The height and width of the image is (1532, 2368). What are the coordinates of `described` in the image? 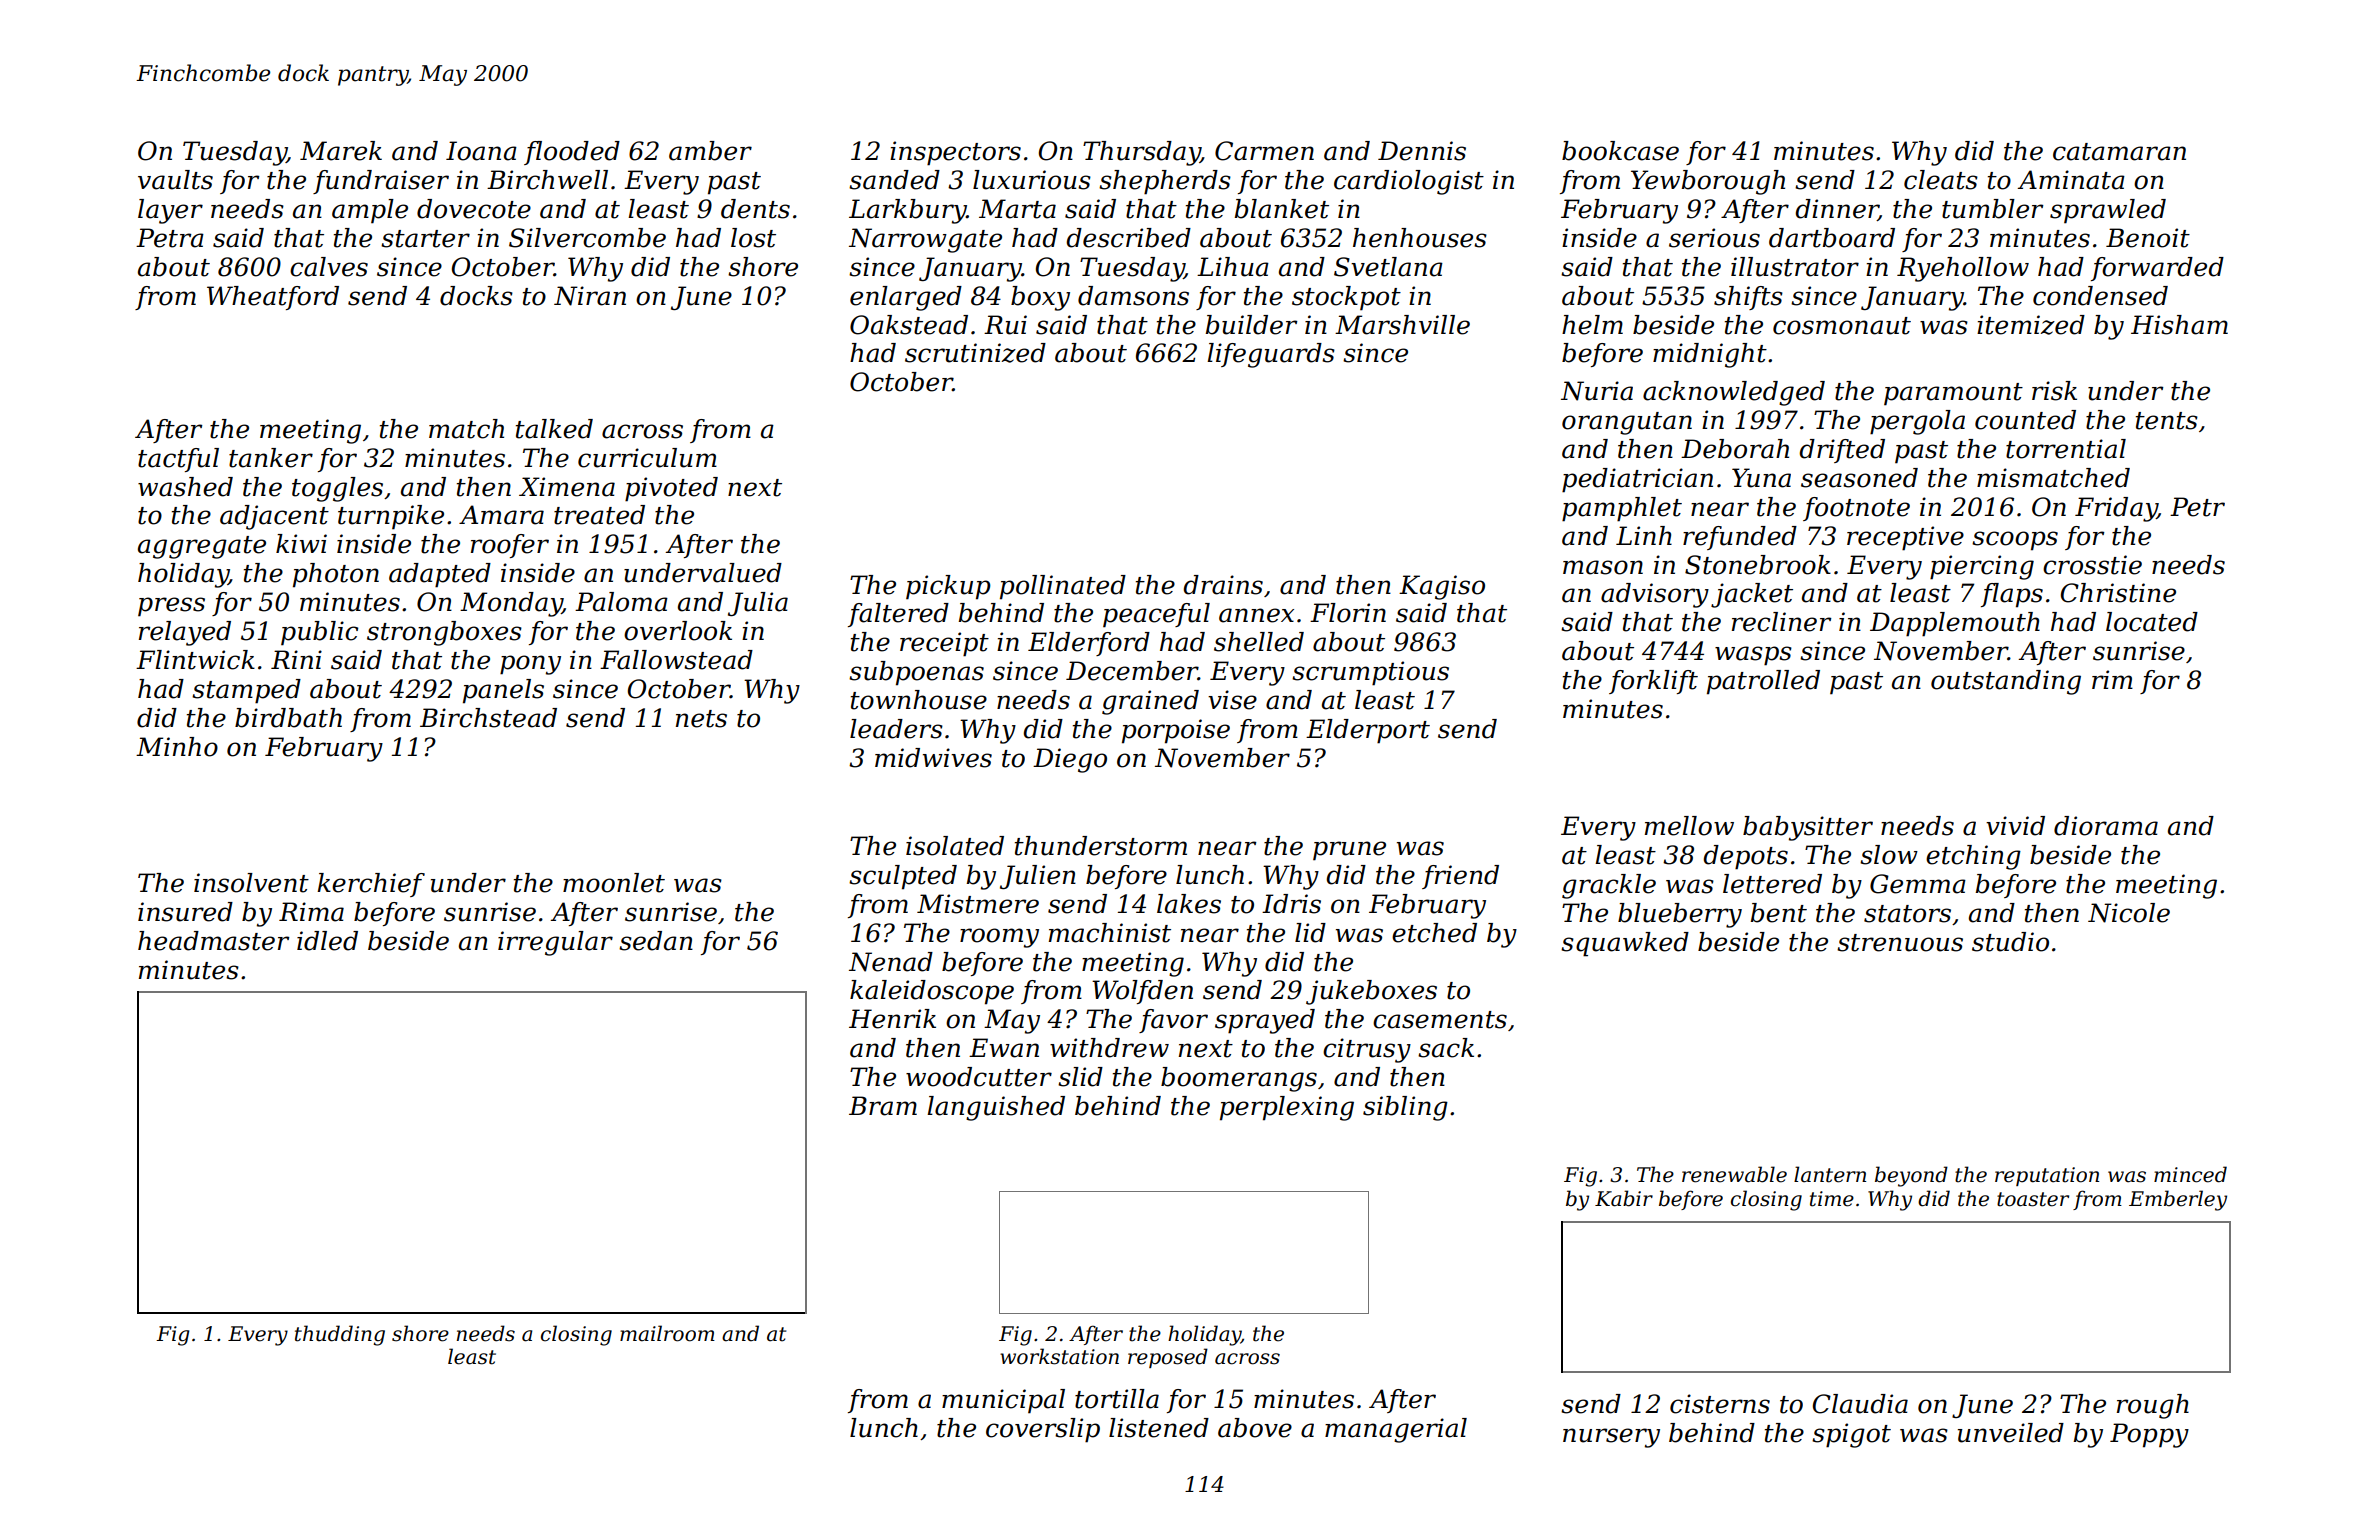 It's located at (1128, 238).
